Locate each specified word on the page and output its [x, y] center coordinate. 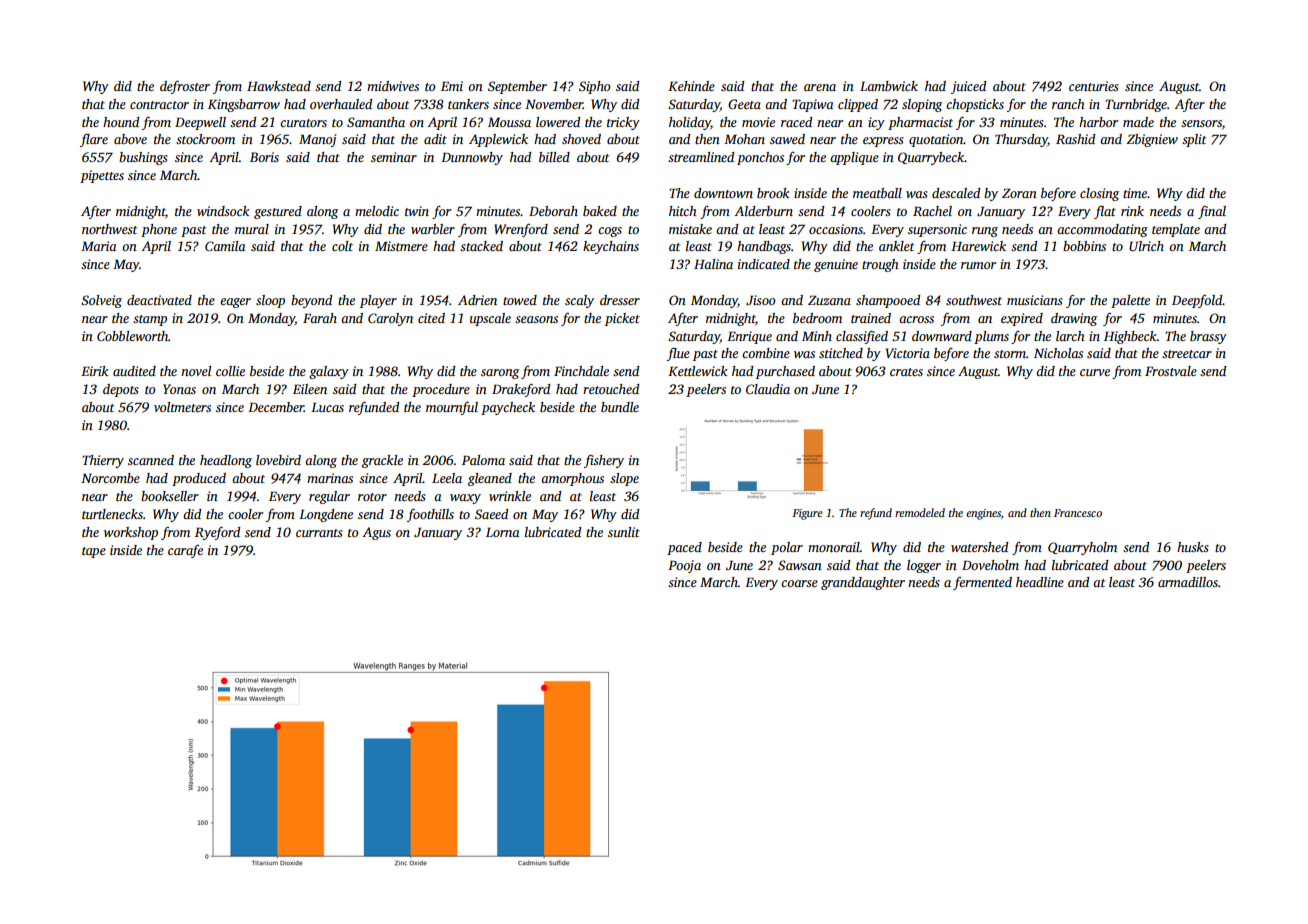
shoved [581, 139]
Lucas [327, 407]
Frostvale [1171, 371]
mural [252, 229]
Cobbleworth [132, 336]
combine [766, 353]
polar [787, 548]
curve [1095, 372]
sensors [1201, 123]
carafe [185, 551]
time [1135, 193]
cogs [610, 232]
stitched [841, 353]
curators [303, 123]
